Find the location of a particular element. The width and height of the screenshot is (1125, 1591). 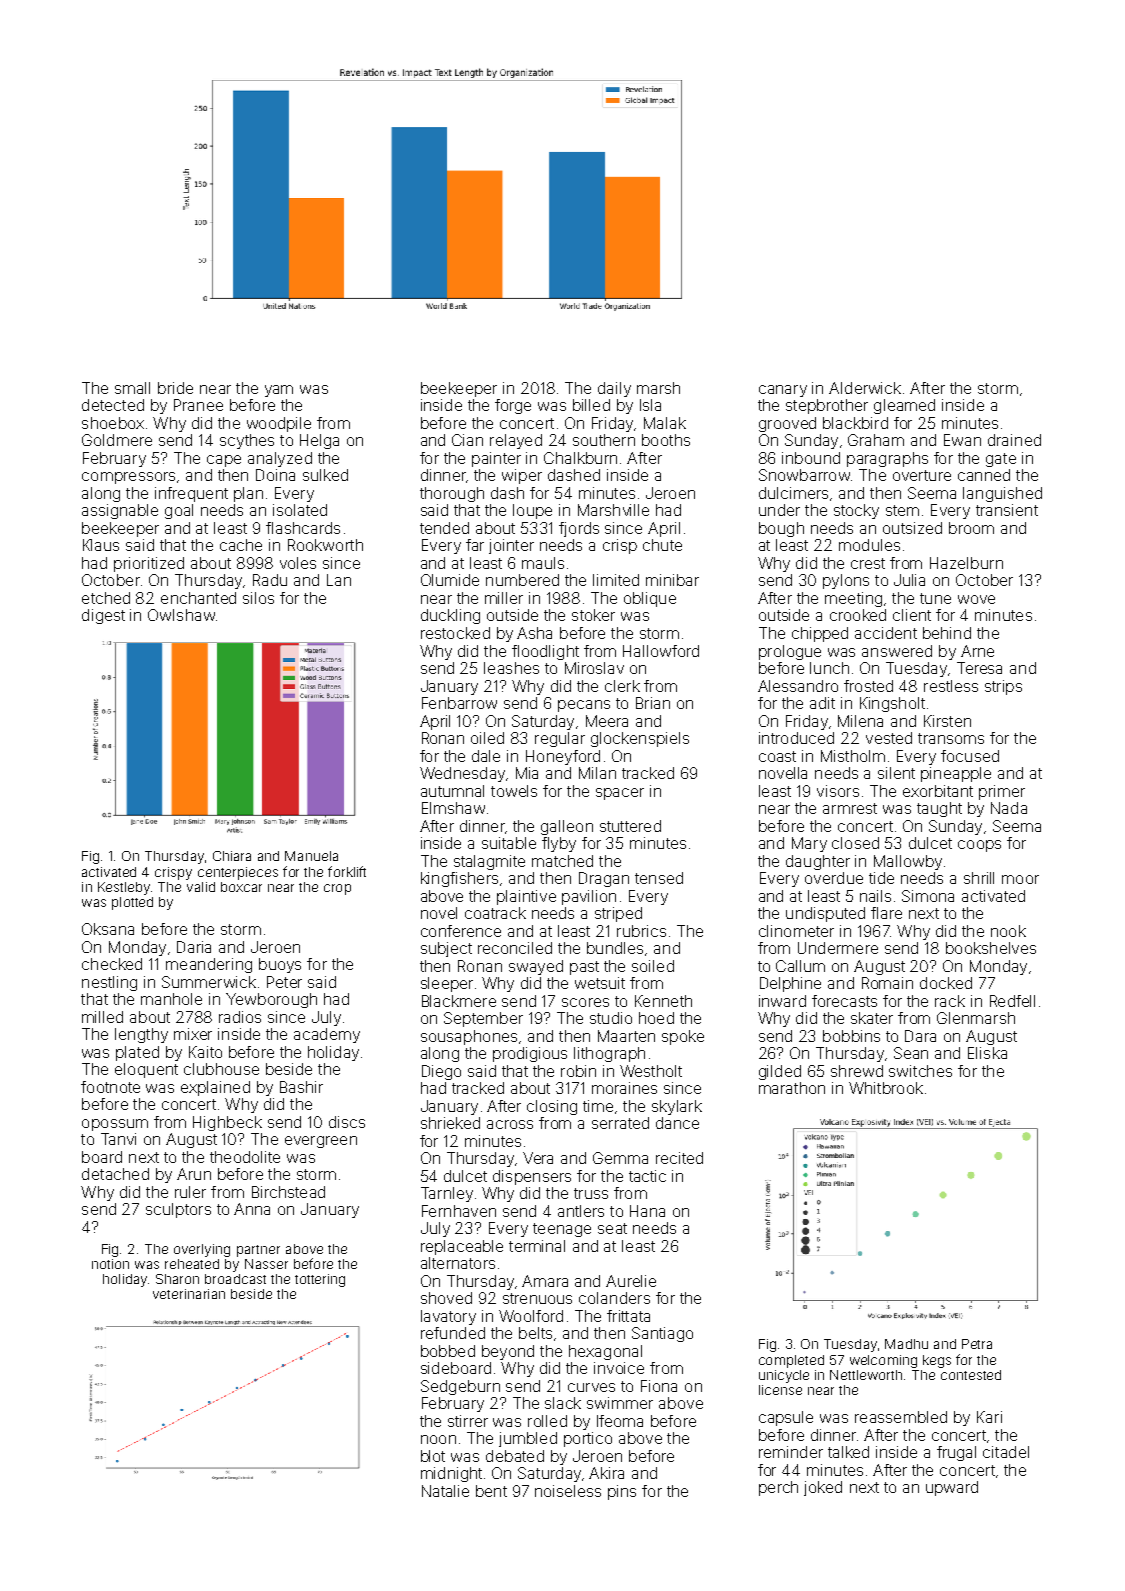

sculptors is located at coordinates (178, 1210).
